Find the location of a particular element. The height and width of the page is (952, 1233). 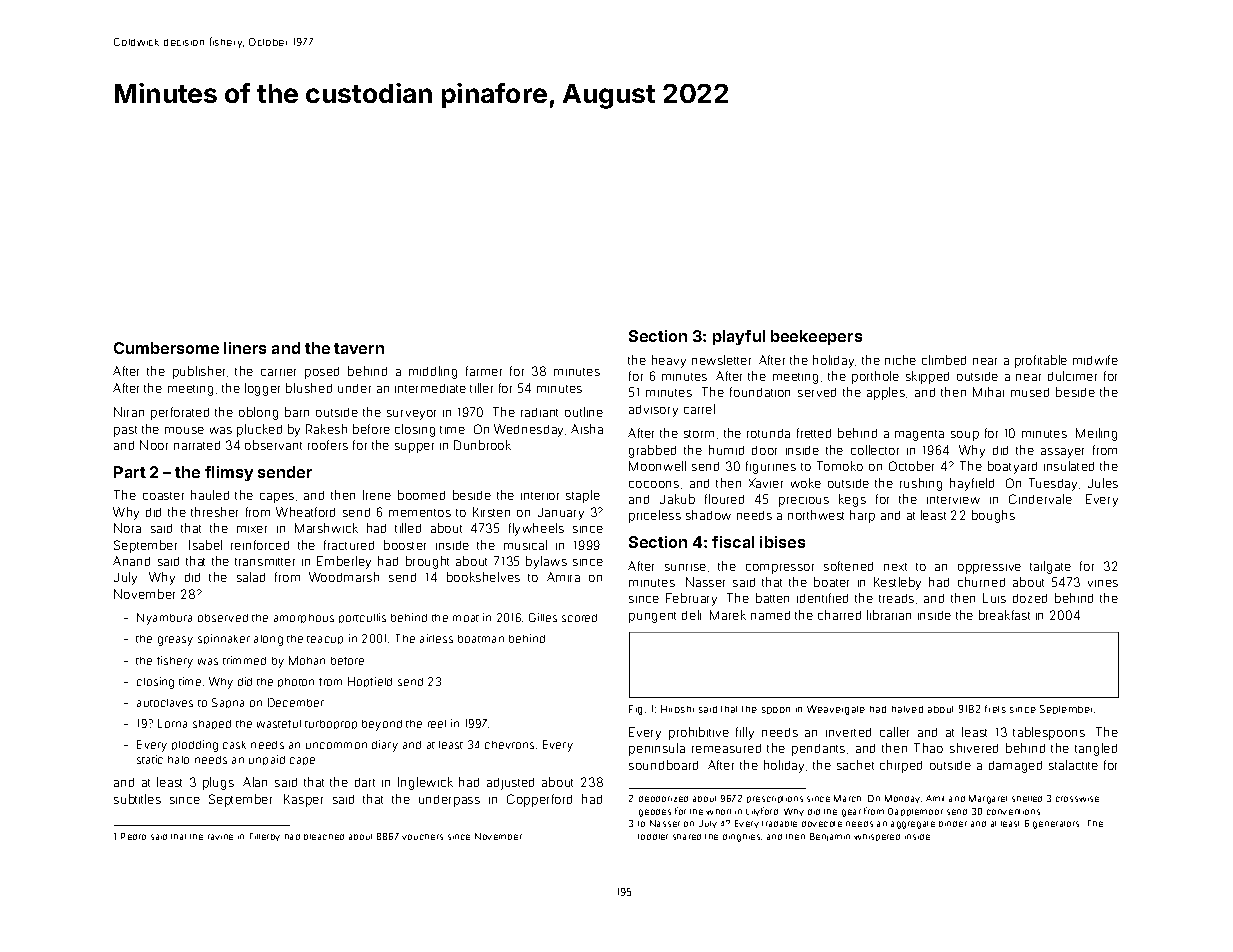

trimmed is located at coordinates (244, 660).
